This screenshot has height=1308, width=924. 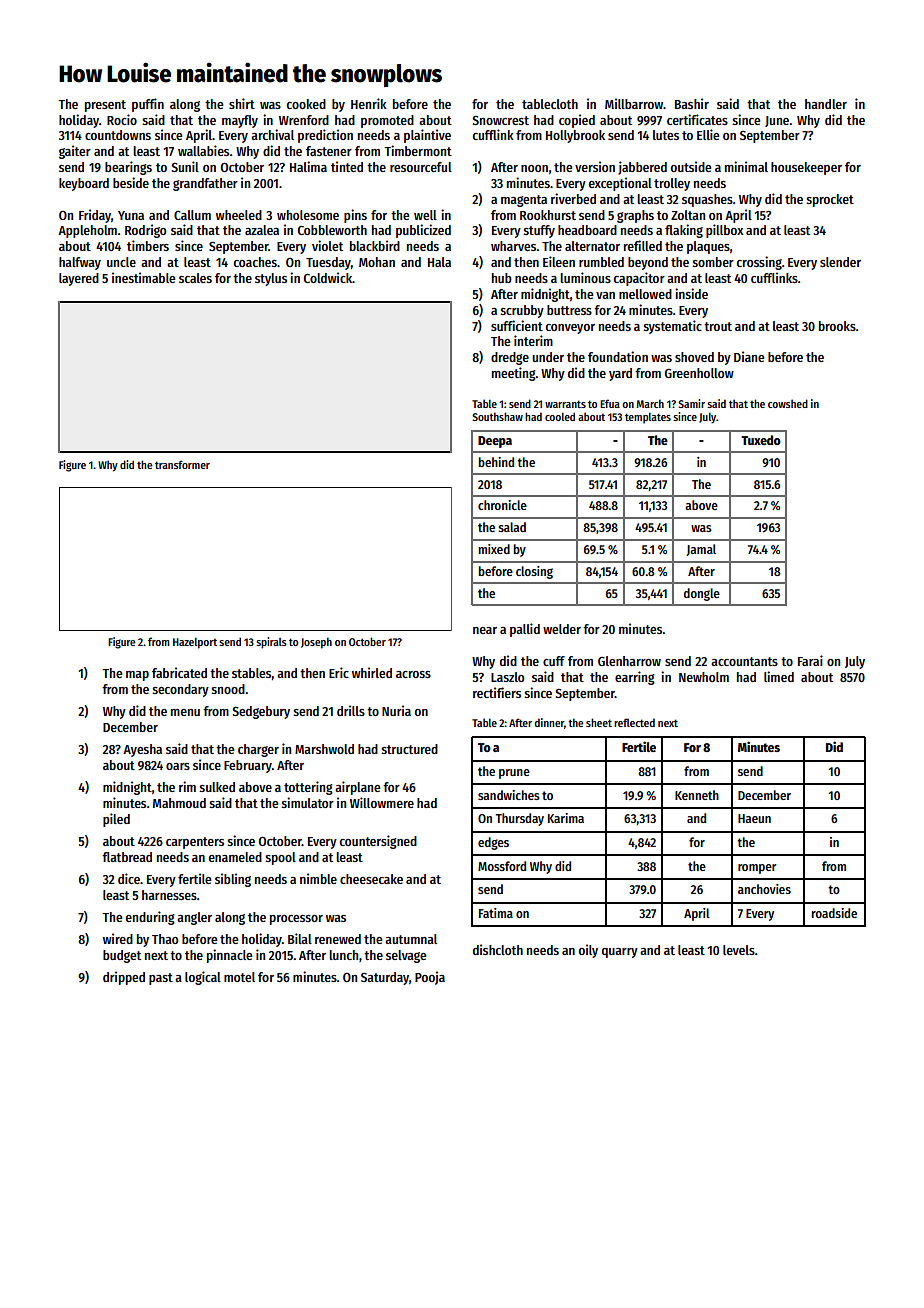 What do you see at coordinates (634, 103) in the screenshot?
I see `Millbarrow` at bounding box center [634, 103].
